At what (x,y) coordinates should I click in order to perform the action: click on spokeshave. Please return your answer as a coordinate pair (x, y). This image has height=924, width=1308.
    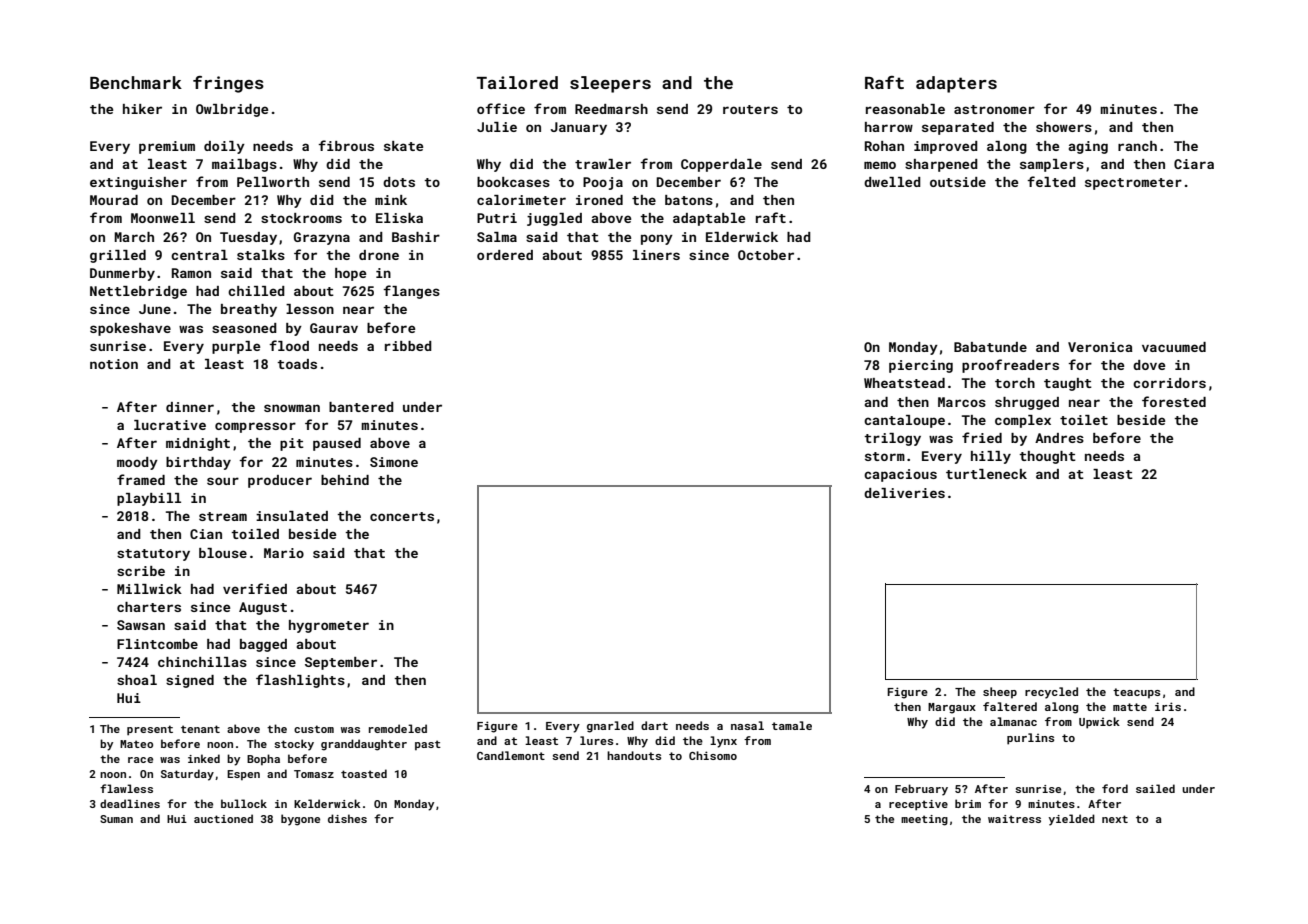
    Looking at the image, I should click on (130, 329).
